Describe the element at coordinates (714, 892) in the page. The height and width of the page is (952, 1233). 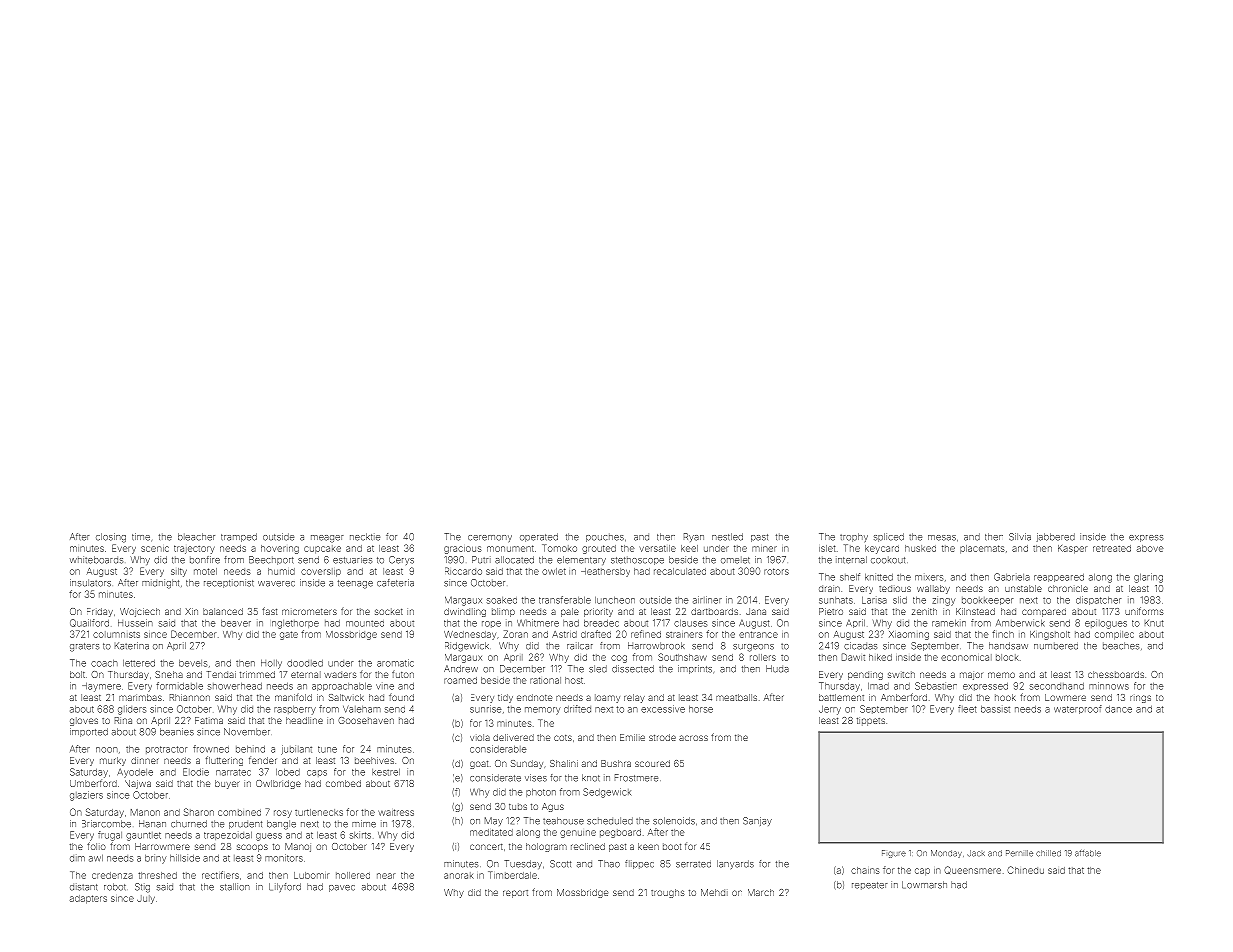
I see `Mehdi` at that location.
